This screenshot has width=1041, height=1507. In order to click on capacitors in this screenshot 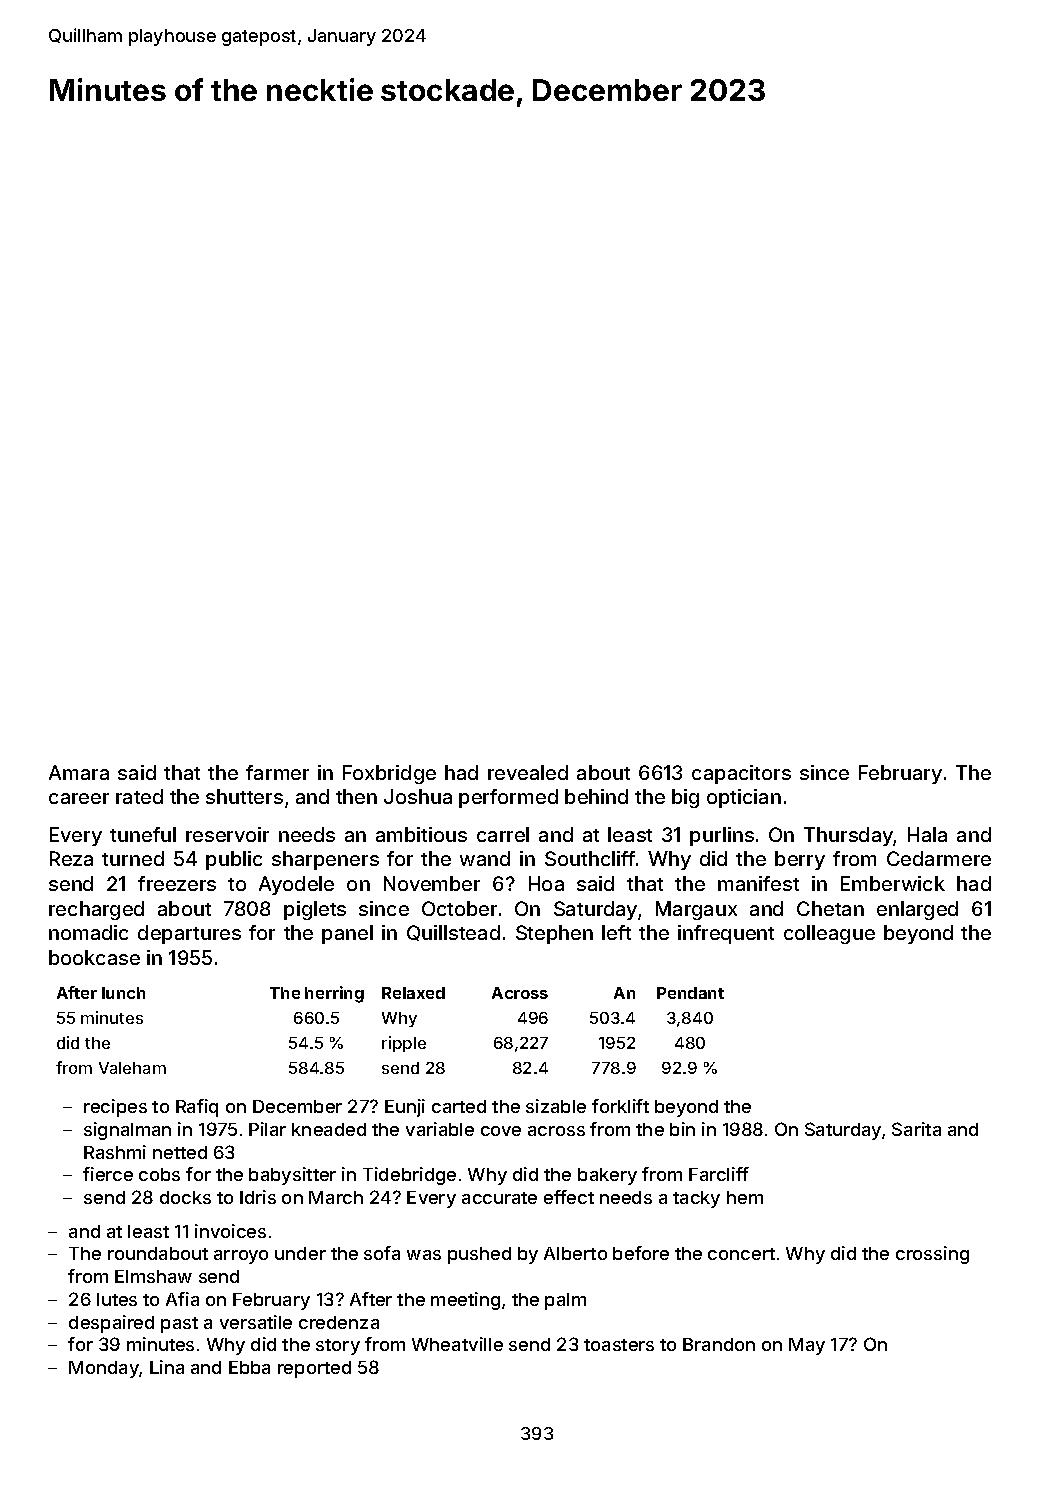, I will do `click(741, 774)`.
